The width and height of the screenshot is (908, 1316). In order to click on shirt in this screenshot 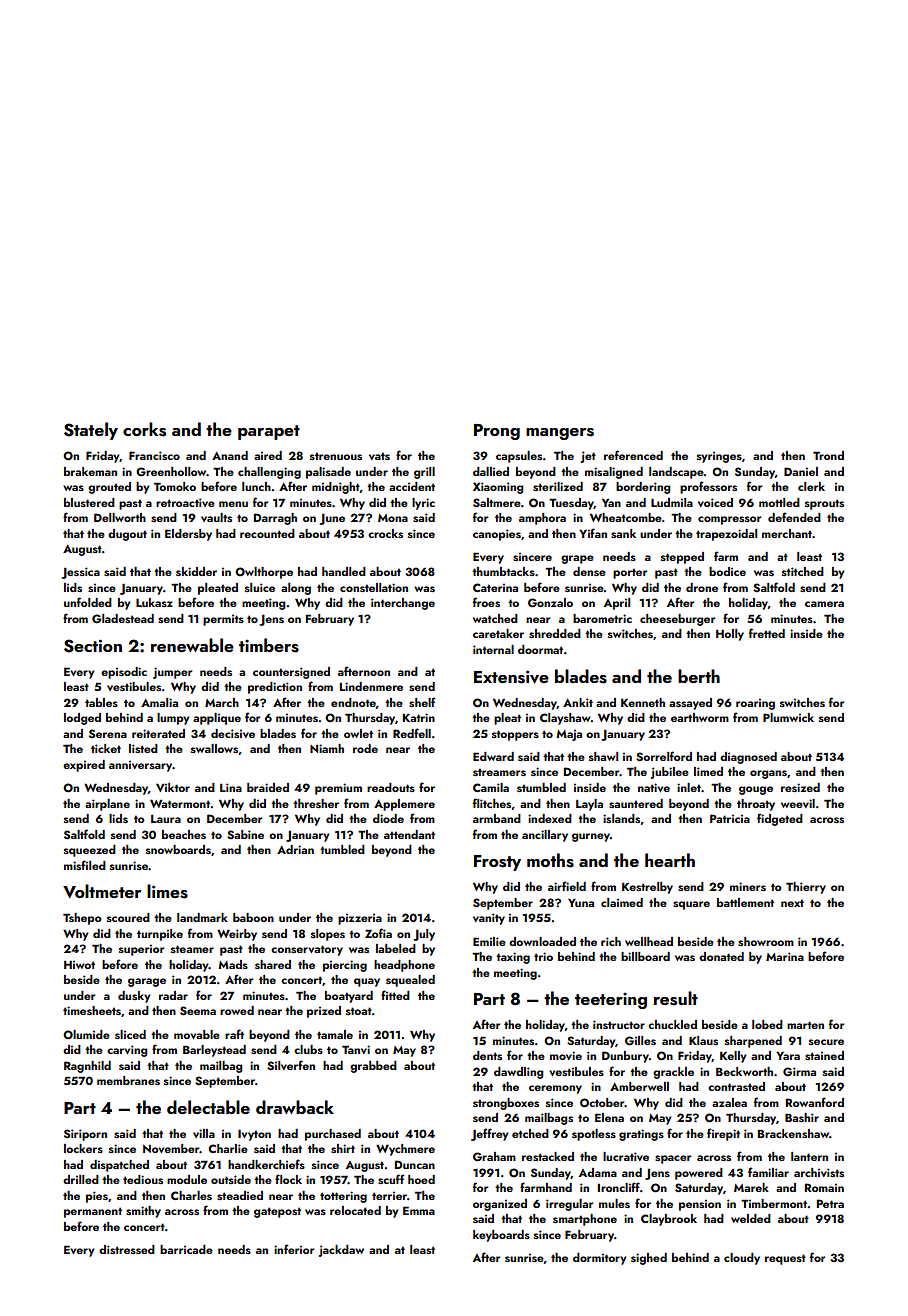, I will do `click(343, 1148)`.
